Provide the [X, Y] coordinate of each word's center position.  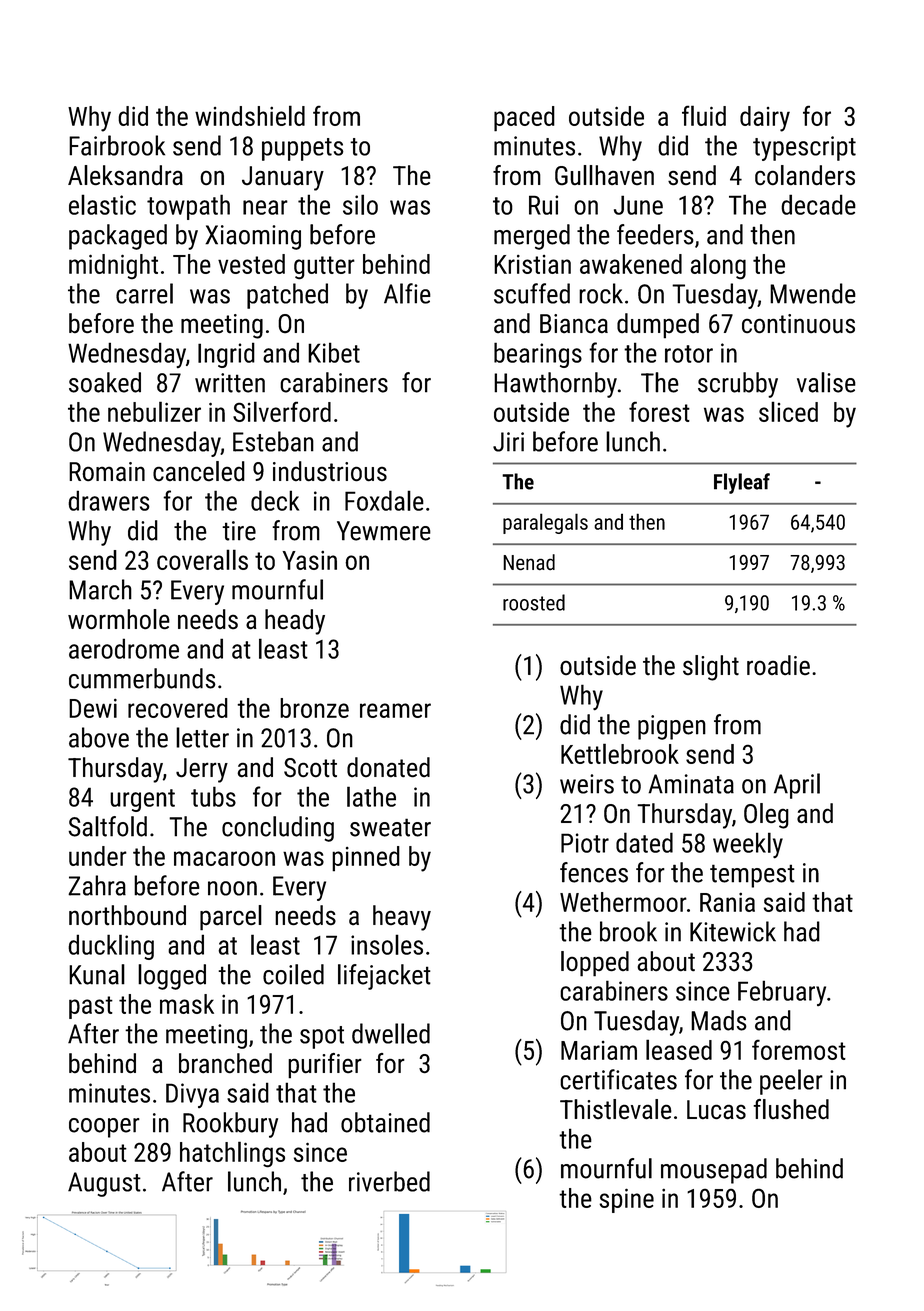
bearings [538, 355]
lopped [595, 964]
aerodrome [124, 648]
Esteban [273, 441]
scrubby [738, 385]
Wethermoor [623, 902]
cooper [104, 1128]
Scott [310, 768]
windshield [250, 115]
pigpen [672, 727]
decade [818, 204]
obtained [385, 1122]
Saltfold [107, 826]
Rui [543, 205]
